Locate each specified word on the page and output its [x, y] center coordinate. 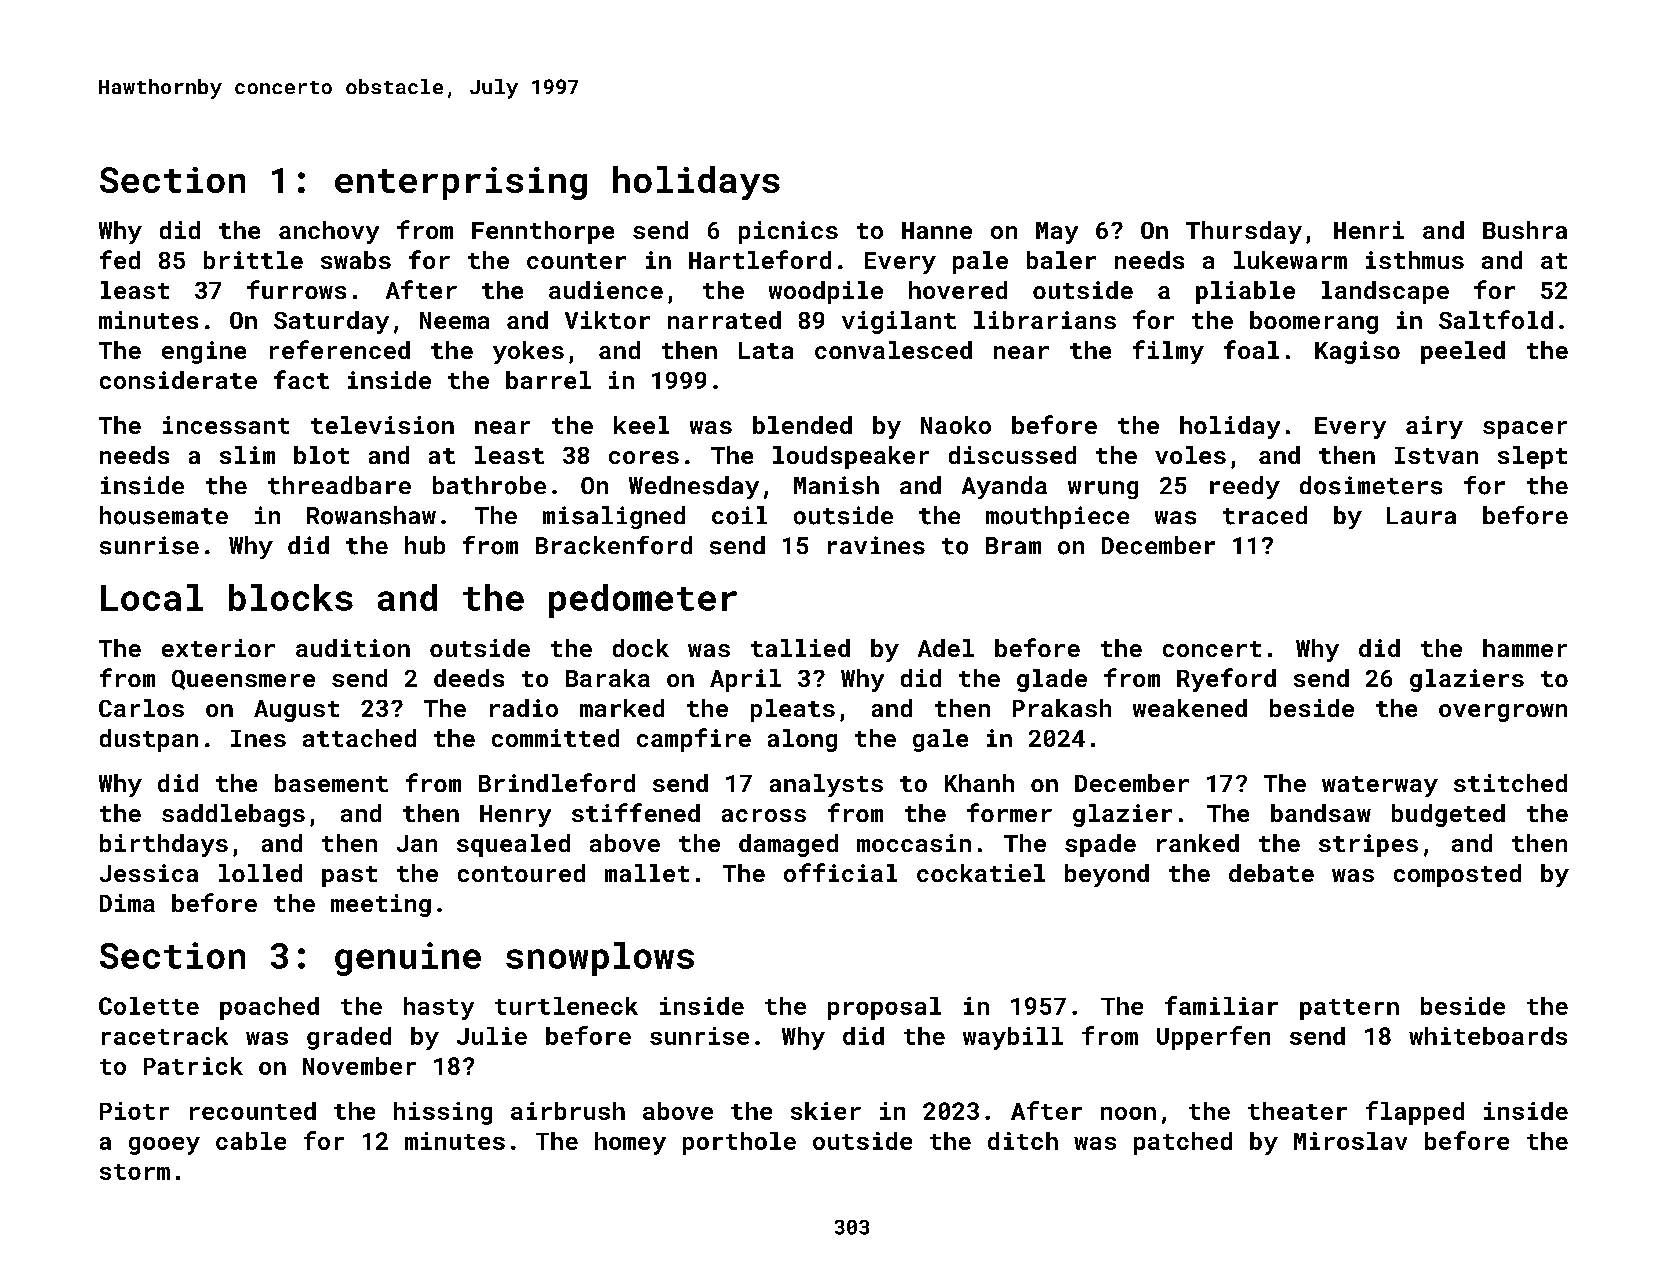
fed [120, 259]
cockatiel [981, 873]
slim [247, 455]
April [745, 680]
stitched [1510, 783]
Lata [766, 350]
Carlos [141, 708]
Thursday [1244, 232]
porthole [739, 1143]
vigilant [899, 322]
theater [1297, 1111]
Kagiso [1357, 352]
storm [135, 1172]
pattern [1349, 1009]
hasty [439, 1008]
